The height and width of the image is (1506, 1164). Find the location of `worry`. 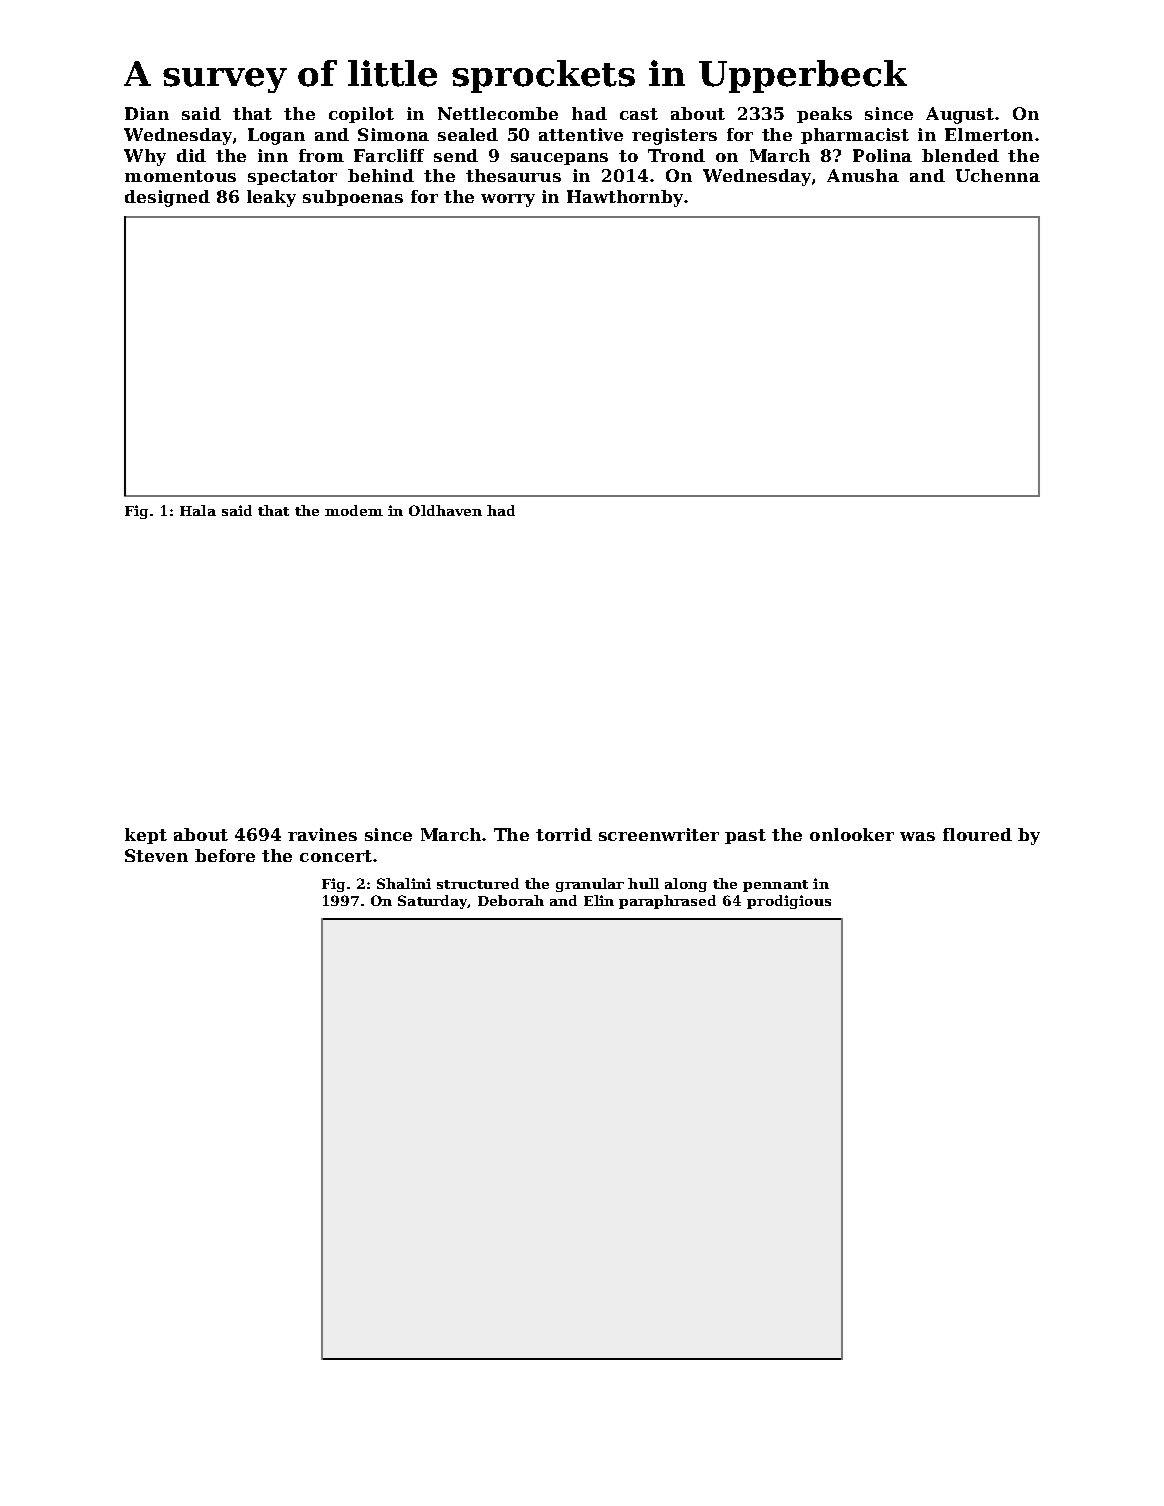

worry is located at coordinates (508, 200).
